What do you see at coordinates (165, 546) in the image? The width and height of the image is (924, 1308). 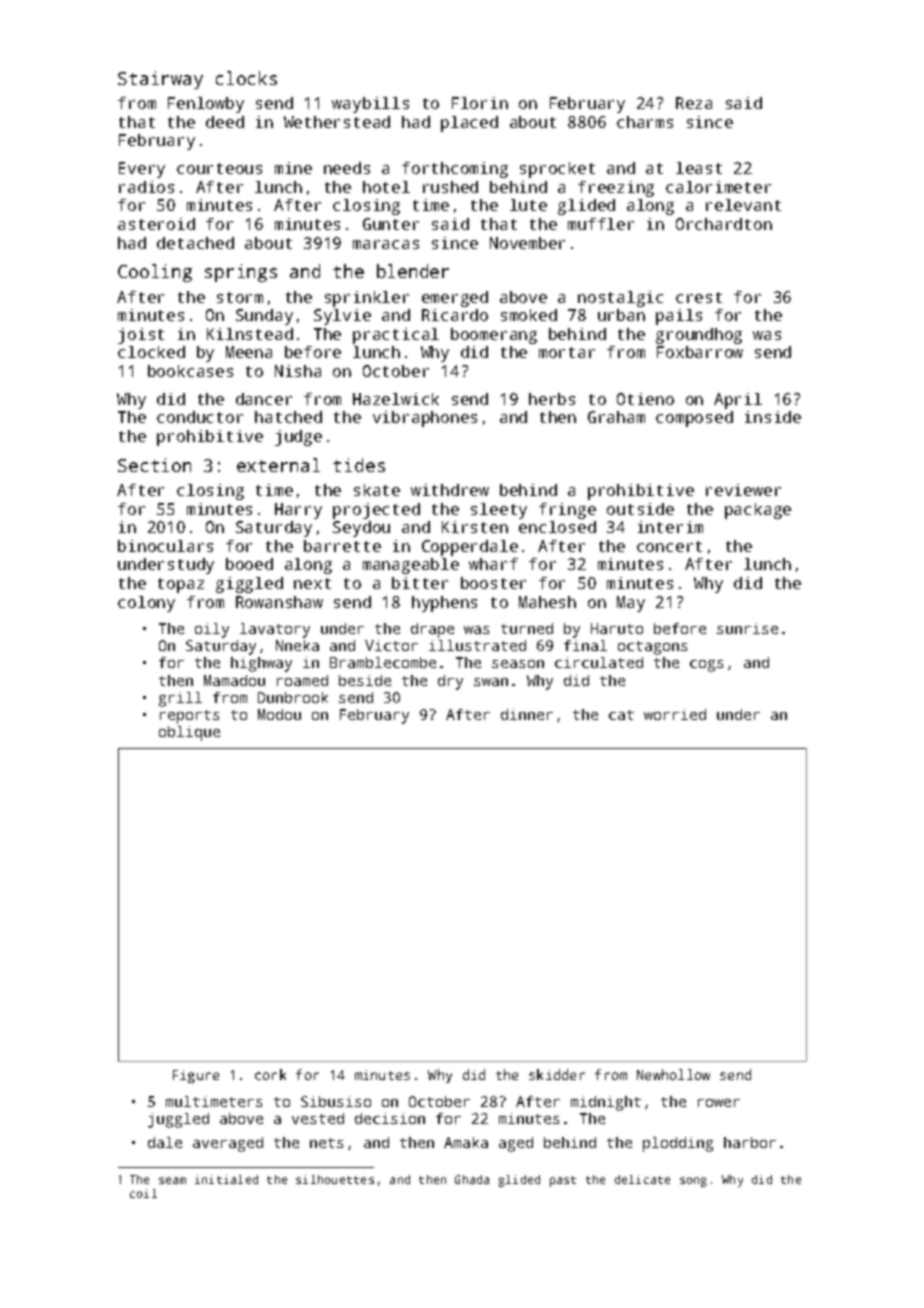 I see `binoculars` at bounding box center [165, 546].
